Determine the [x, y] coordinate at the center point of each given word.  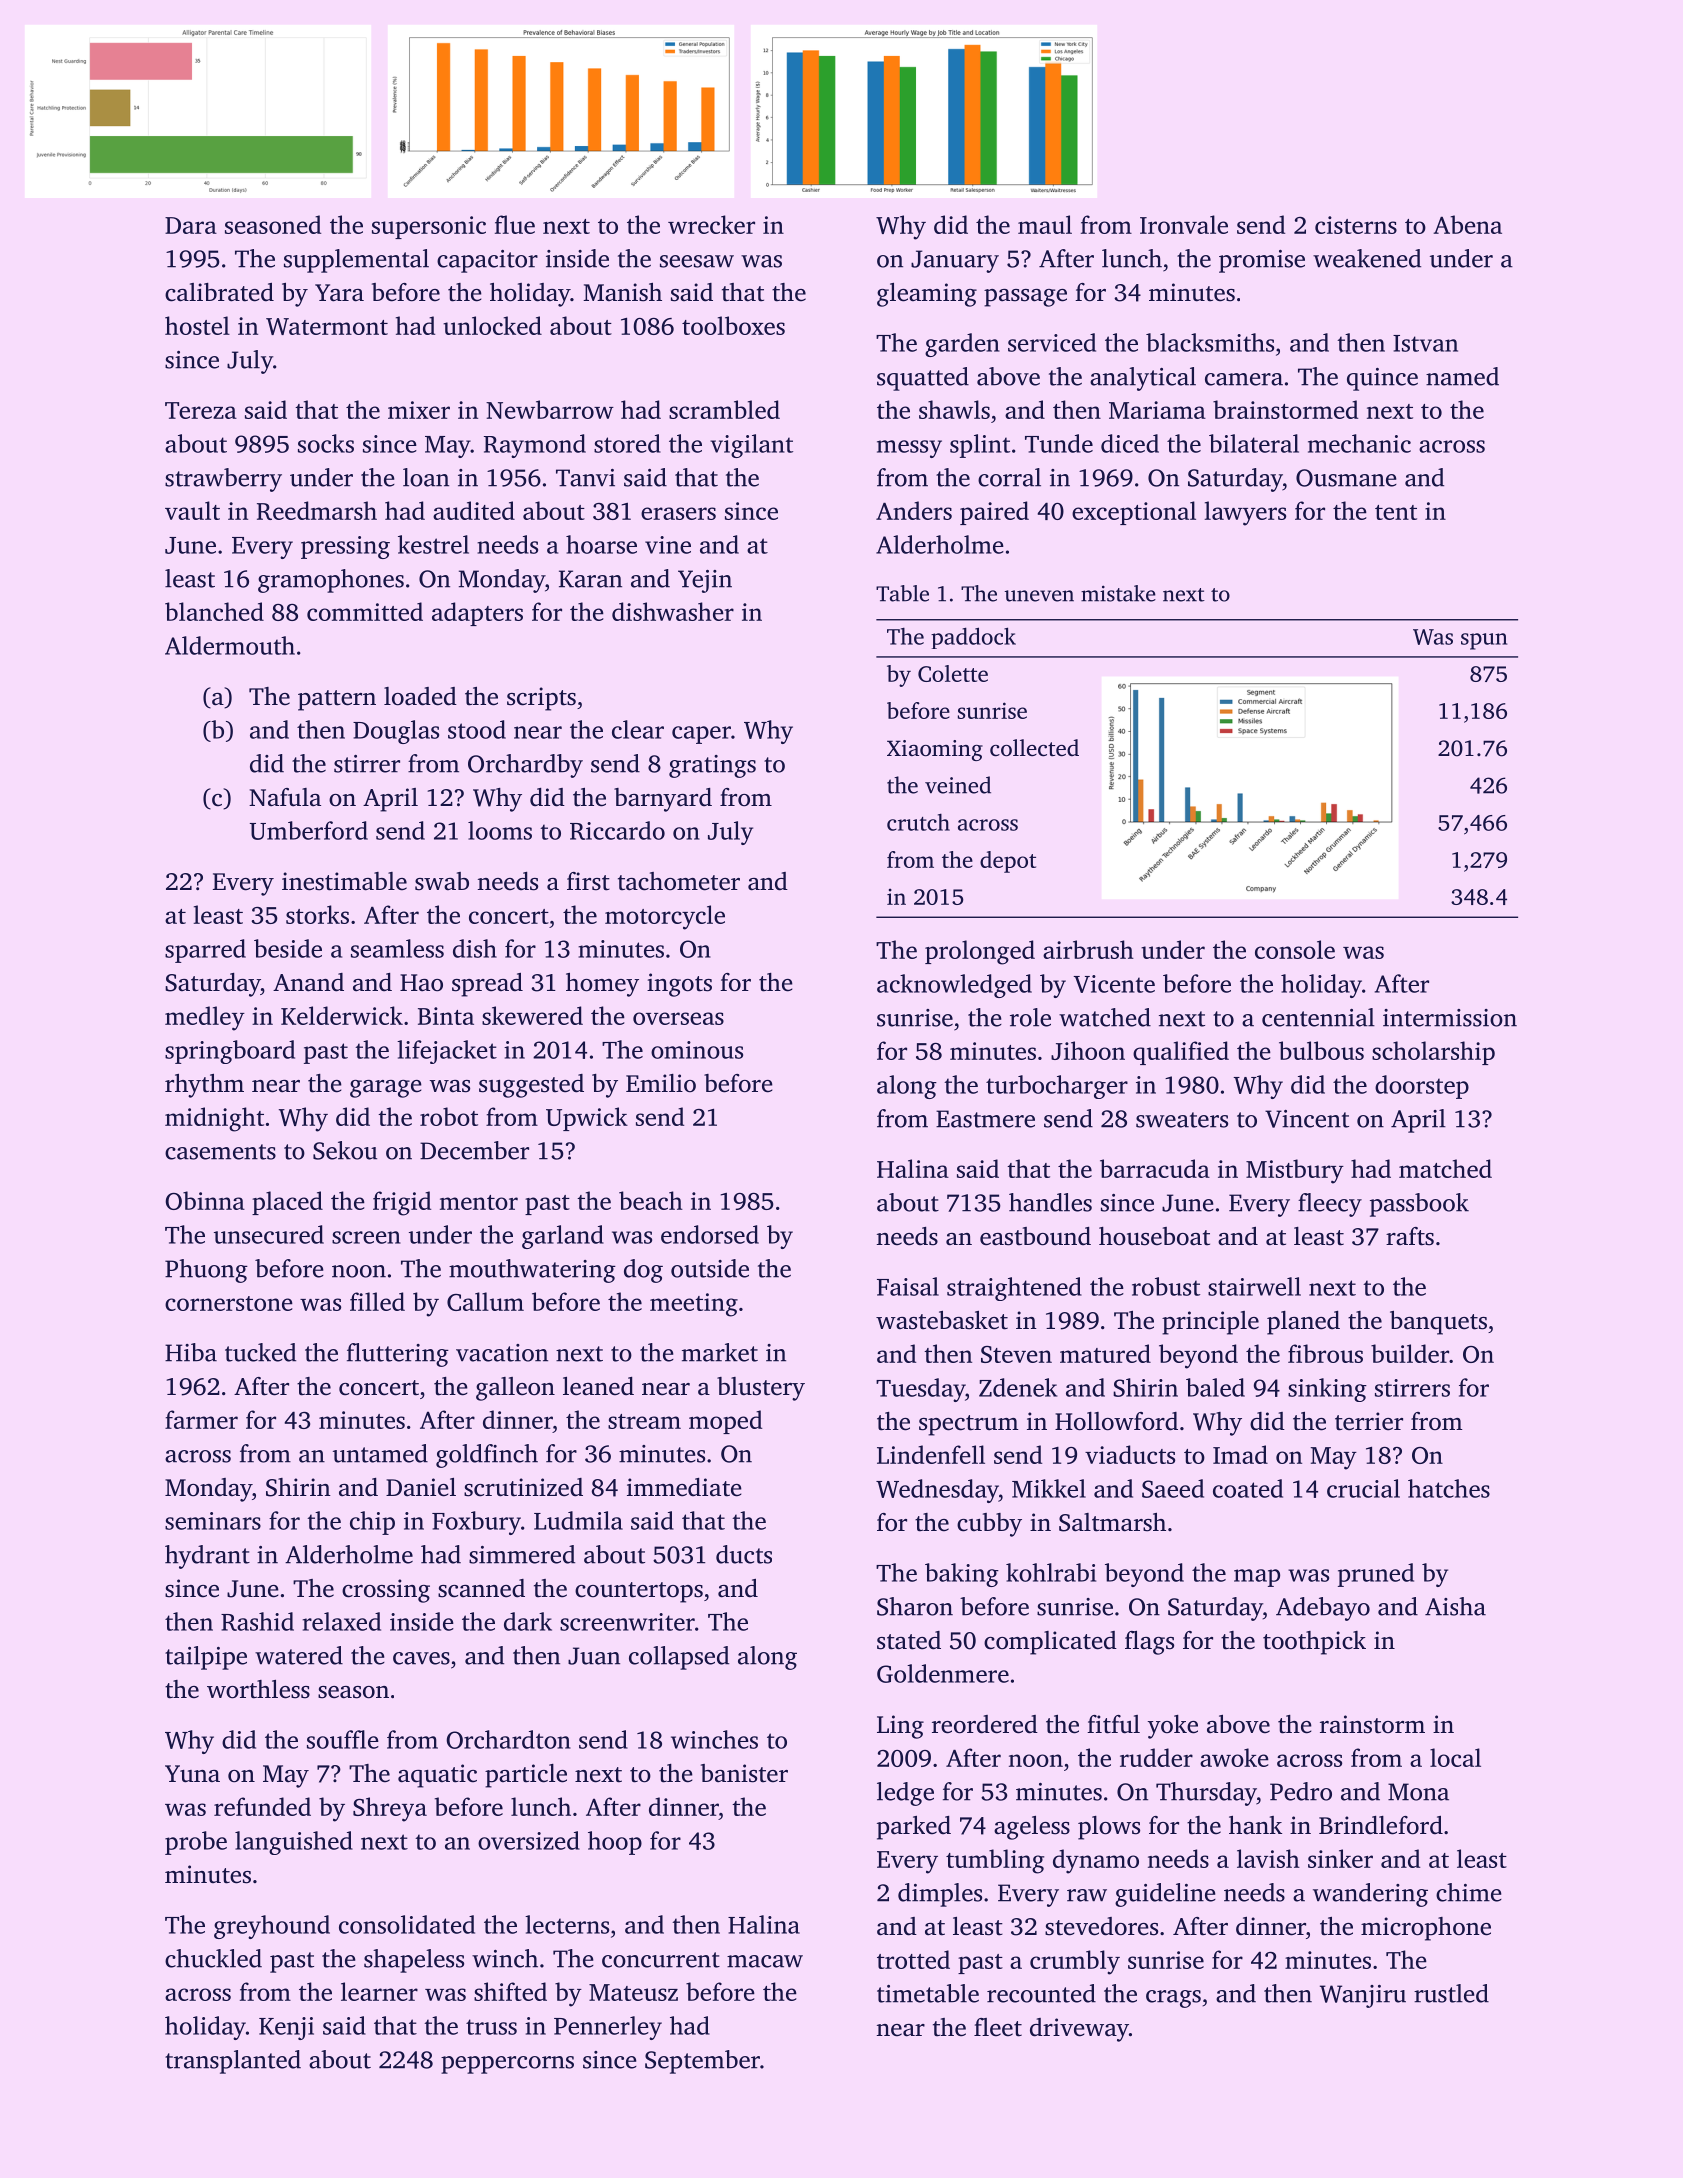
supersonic [429, 227]
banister [744, 1773]
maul [1045, 224]
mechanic [1359, 443]
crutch [918, 822]
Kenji [286, 2028]
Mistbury [1295, 1171]
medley [205, 1018]
